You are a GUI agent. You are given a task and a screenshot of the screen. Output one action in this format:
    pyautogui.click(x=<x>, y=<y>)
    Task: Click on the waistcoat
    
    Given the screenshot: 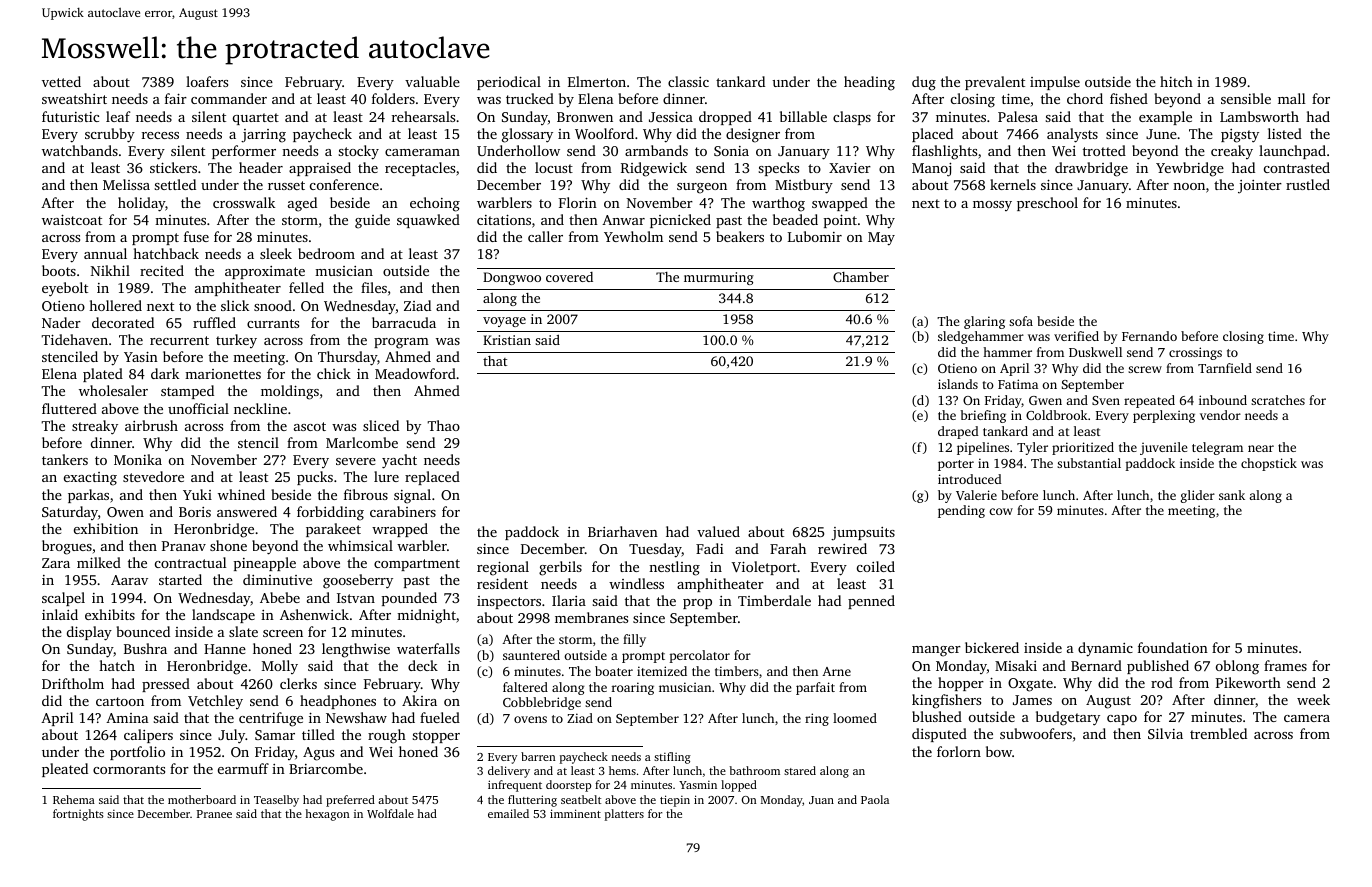 What is the action you would take?
    pyautogui.click(x=72, y=219)
